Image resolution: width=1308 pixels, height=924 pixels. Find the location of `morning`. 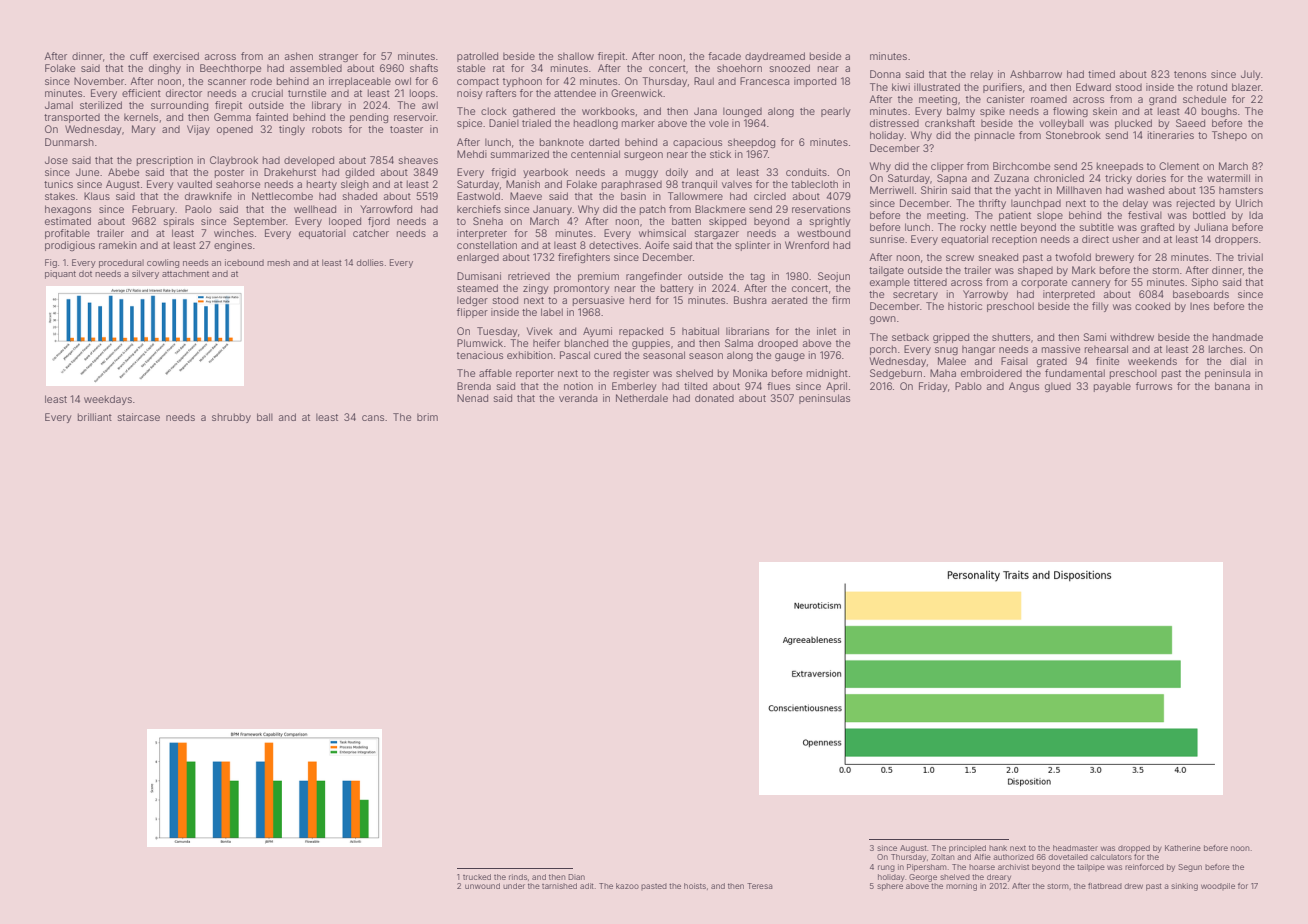

morning is located at coordinates (961, 887).
